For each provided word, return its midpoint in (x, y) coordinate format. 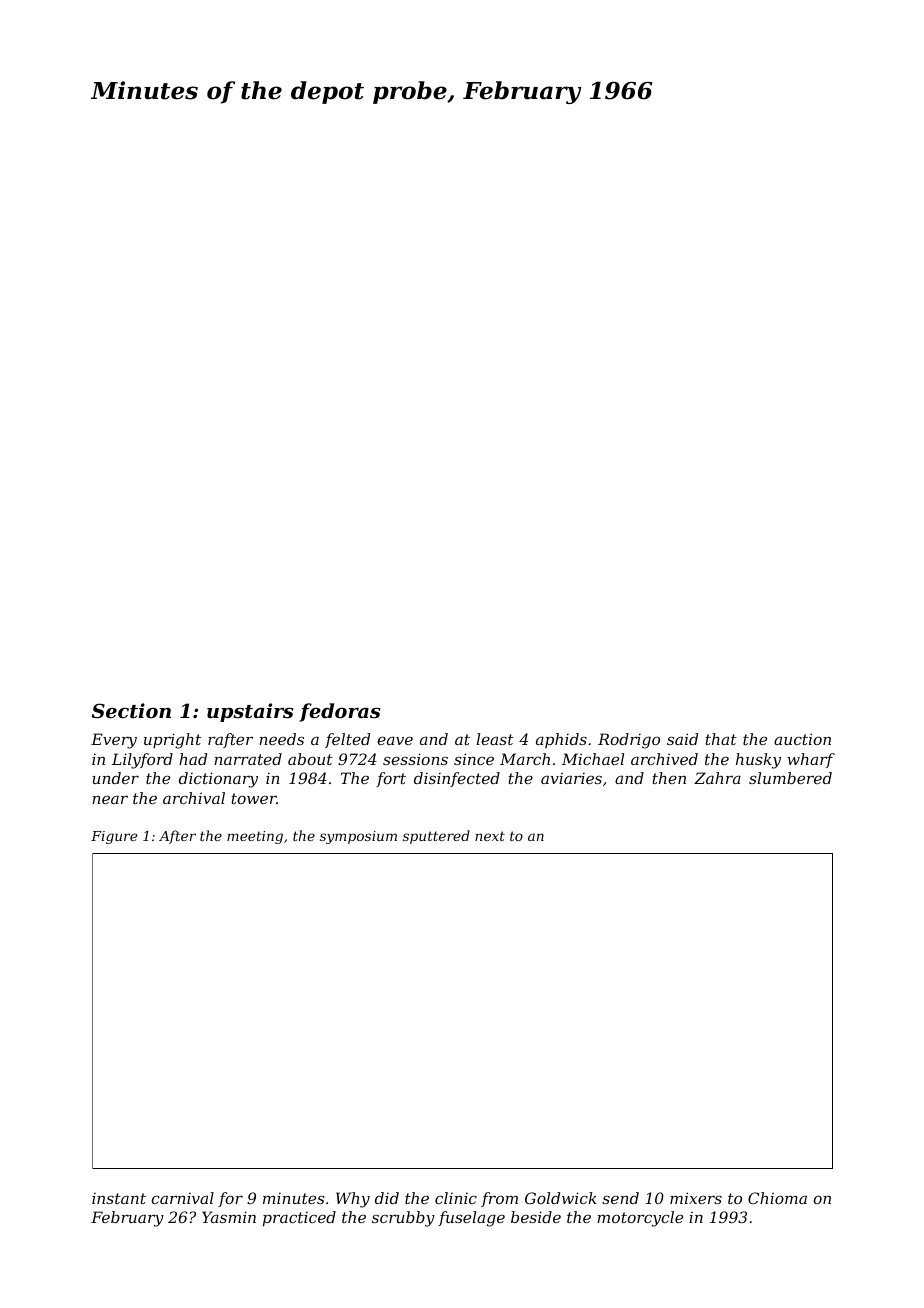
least (495, 739)
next (490, 836)
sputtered (436, 837)
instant (119, 1198)
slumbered (790, 778)
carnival (182, 1198)
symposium (358, 837)
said (682, 739)
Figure (114, 837)
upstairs (250, 712)
